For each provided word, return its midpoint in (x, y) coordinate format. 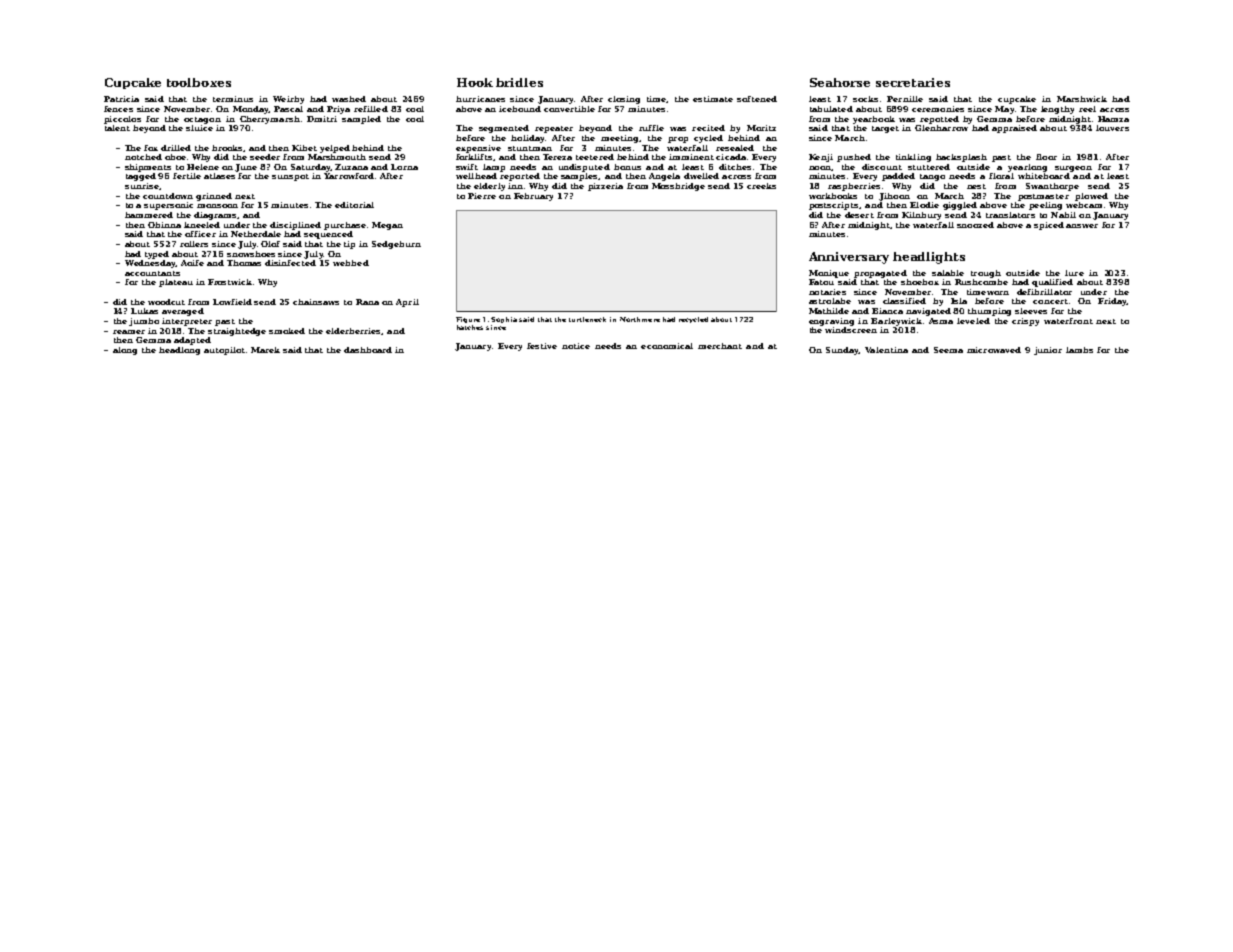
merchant (720, 346)
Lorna (404, 167)
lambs (1079, 350)
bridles (519, 82)
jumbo (144, 322)
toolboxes (199, 82)
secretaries (913, 82)
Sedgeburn (396, 245)
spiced (1049, 226)
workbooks (833, 196)
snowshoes (251, 254)
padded (898, 177)
